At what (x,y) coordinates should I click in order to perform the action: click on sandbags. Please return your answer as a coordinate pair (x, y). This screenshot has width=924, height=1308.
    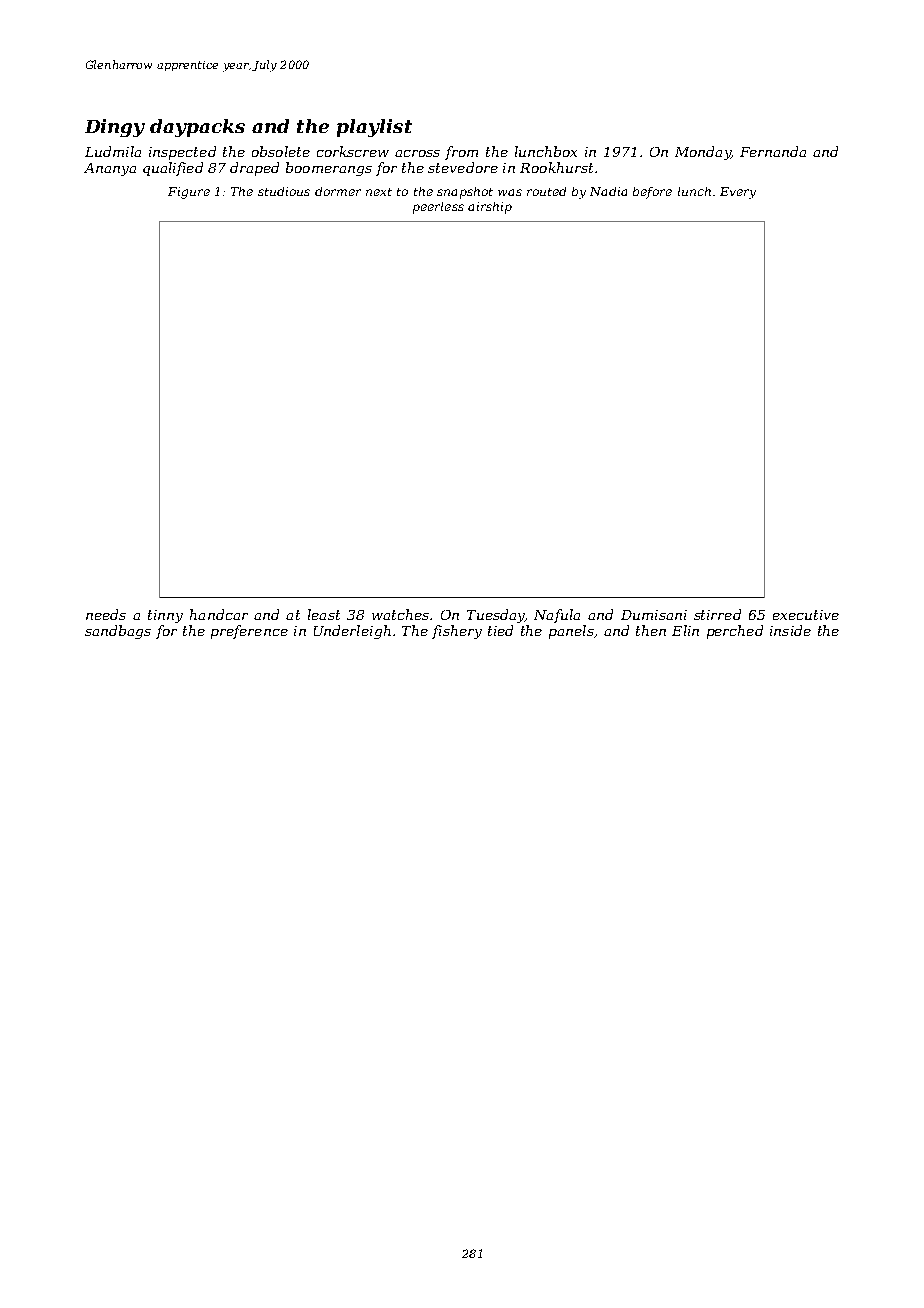
    Looking at the image, I should click on (118, 632).
